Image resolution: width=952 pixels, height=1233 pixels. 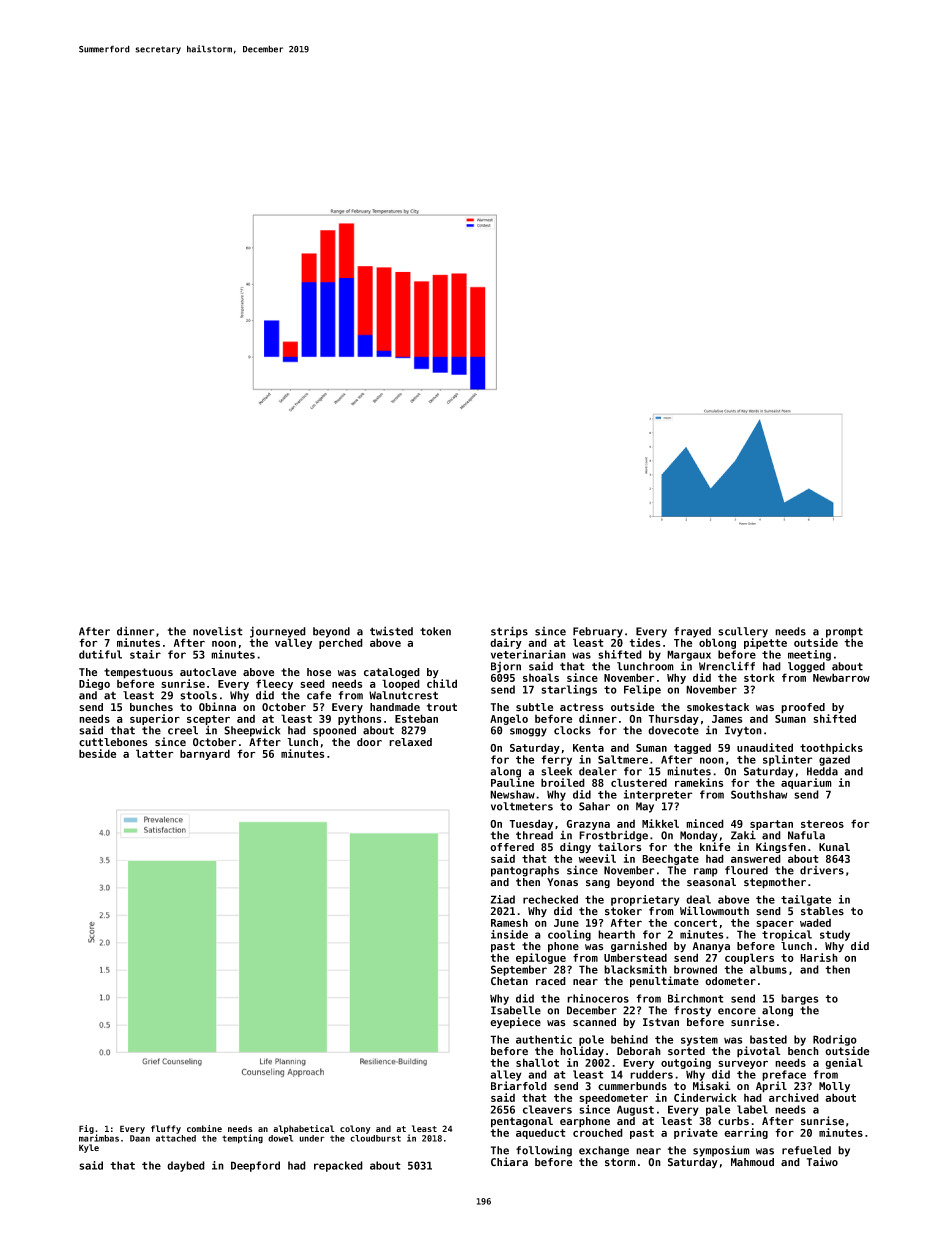 What do you see at coordinates (534, 707) in the page?
I see `subtle` at bounding box center [534, 707].
